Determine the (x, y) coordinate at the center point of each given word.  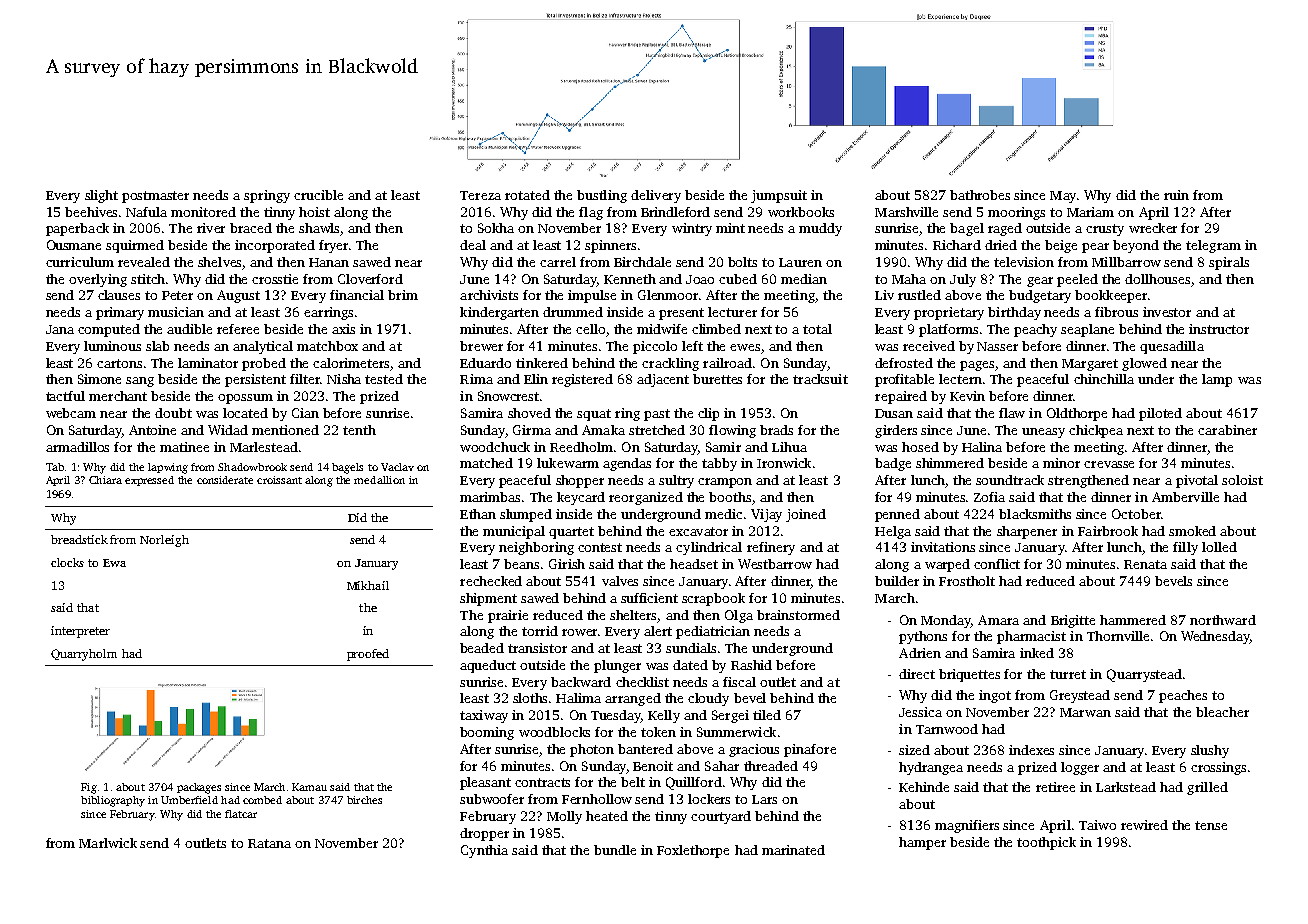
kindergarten (499, 313)
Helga (893, 532)
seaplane (1087, 330)
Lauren (800, 262)
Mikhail (368, 585)
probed (264, 364)
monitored (203, 212)
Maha (909, 279)
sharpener (1027, 532)
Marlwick (108, 843)
